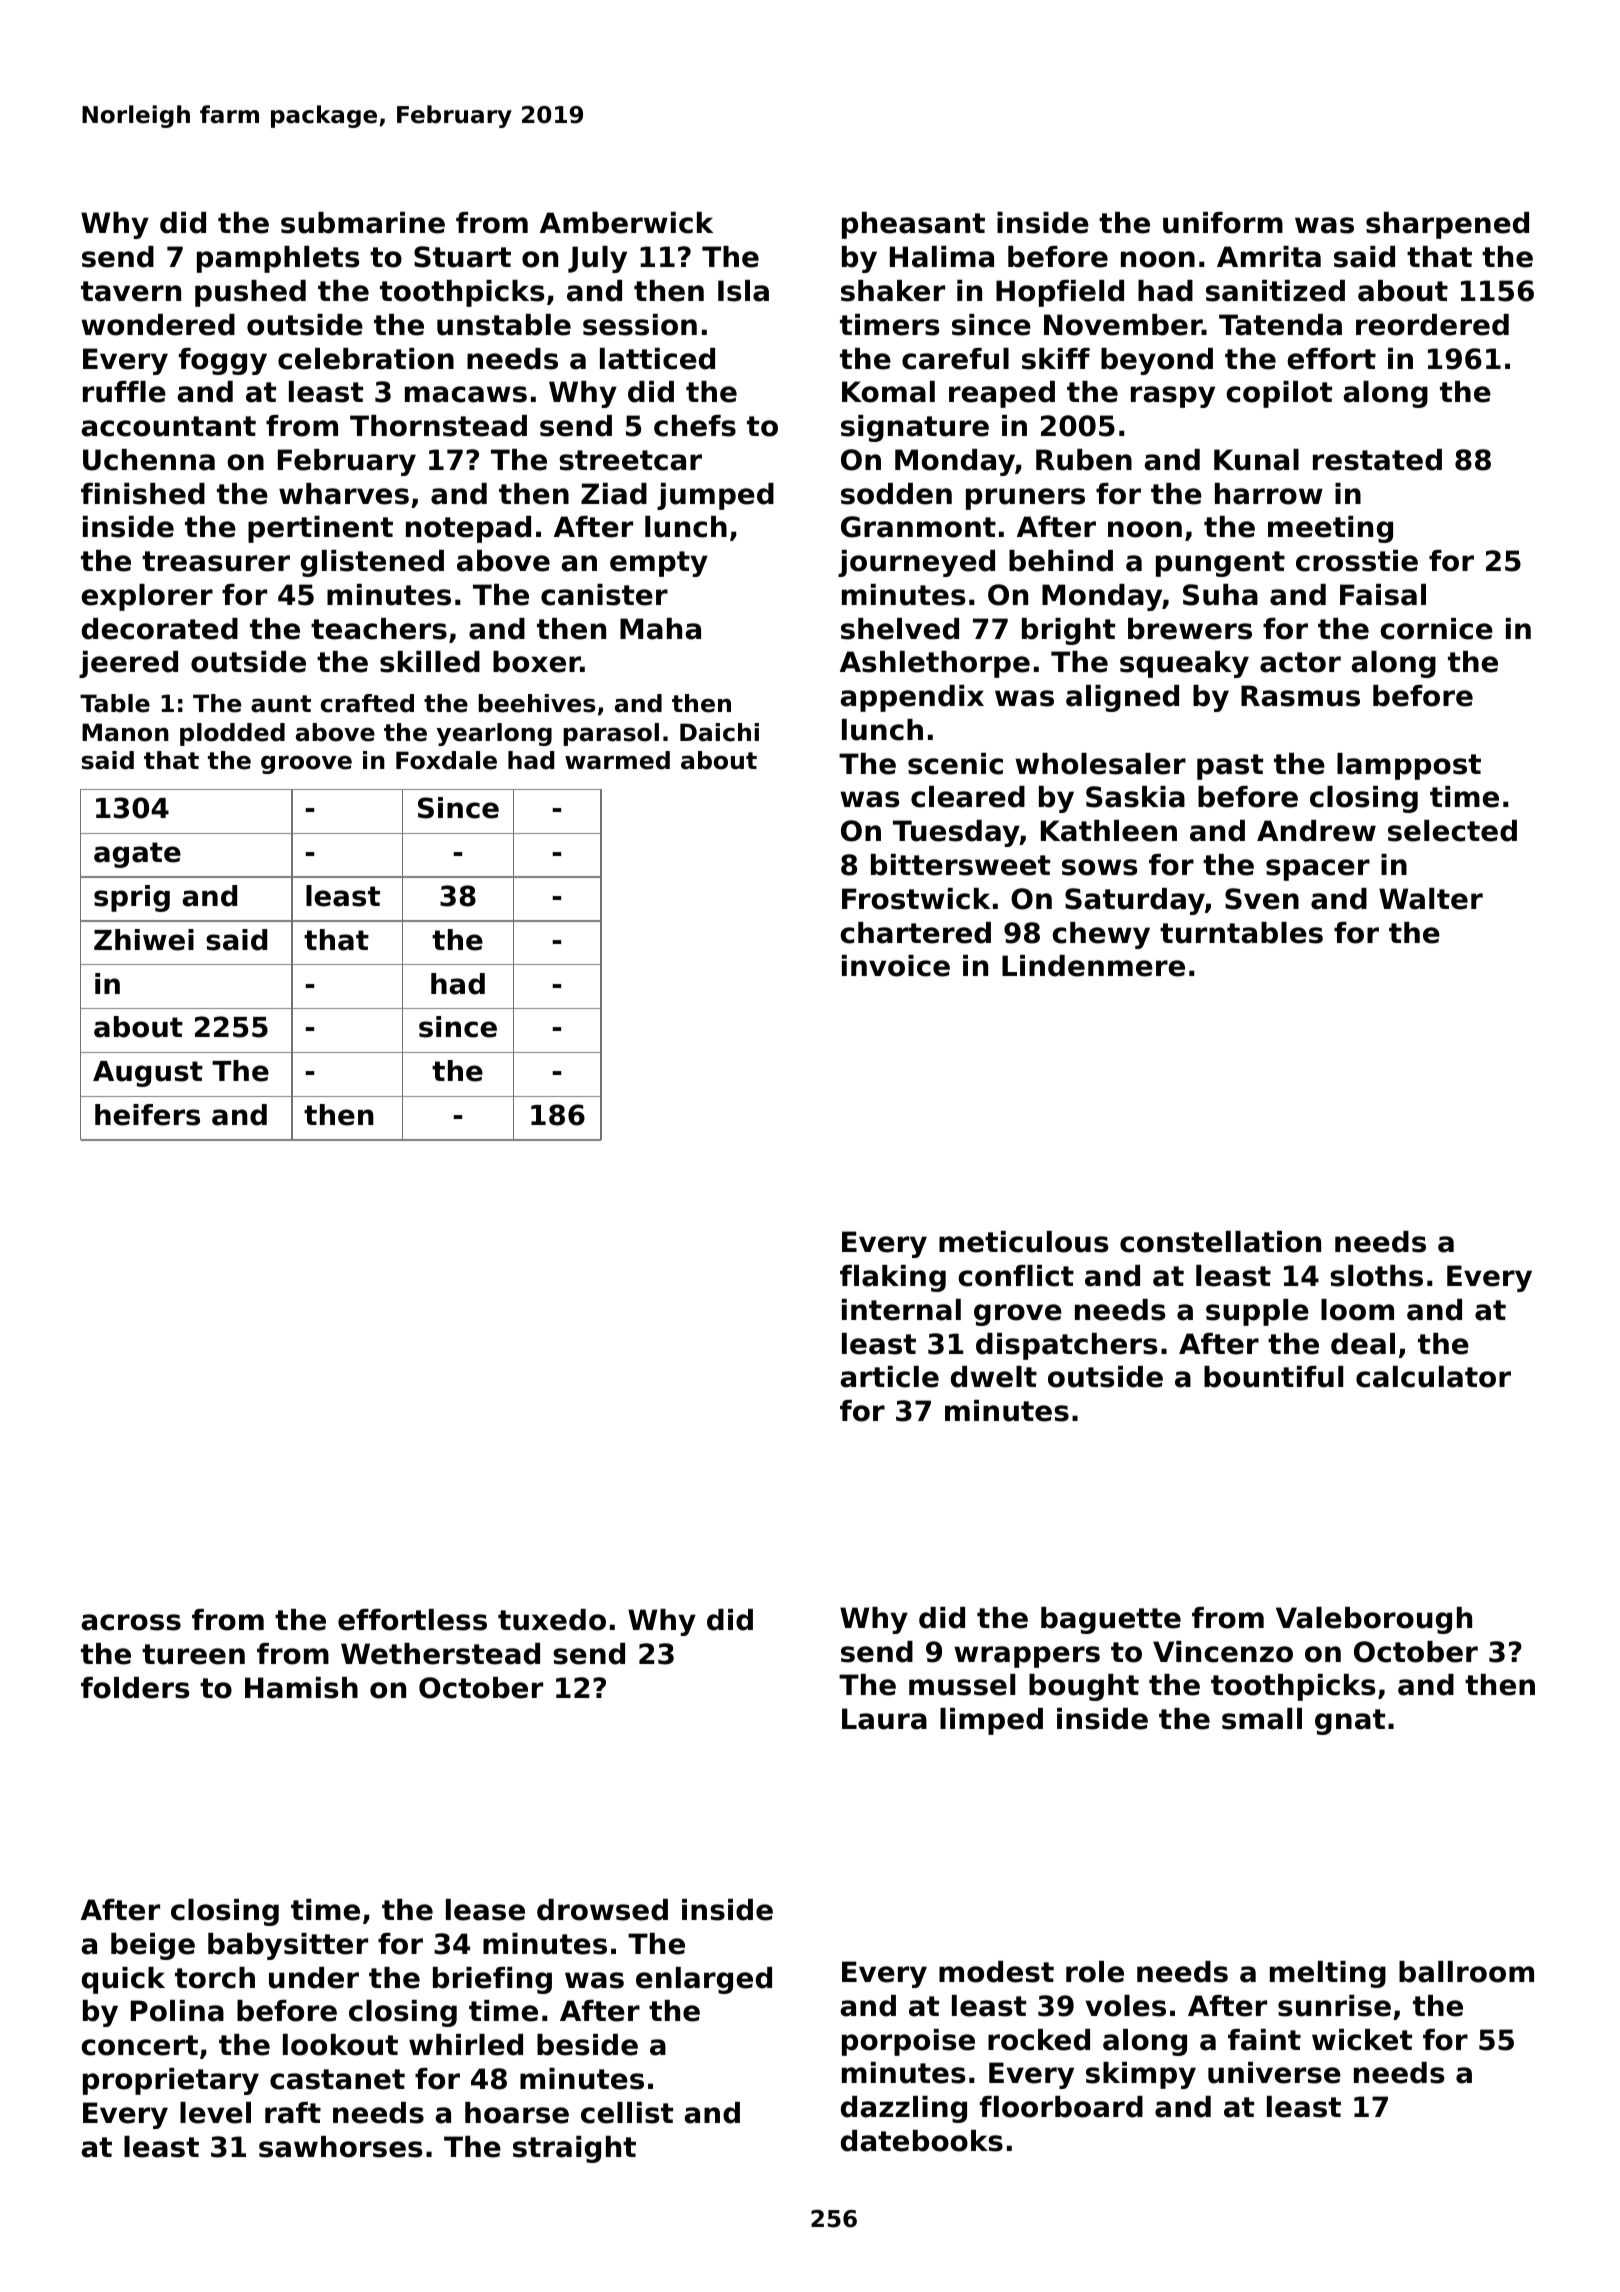 This screenshot has width=1620, height=2292. What do you see at coordinates (955, 359) in the screenshot?
I see `careful` at bounding box center [955, 359].
